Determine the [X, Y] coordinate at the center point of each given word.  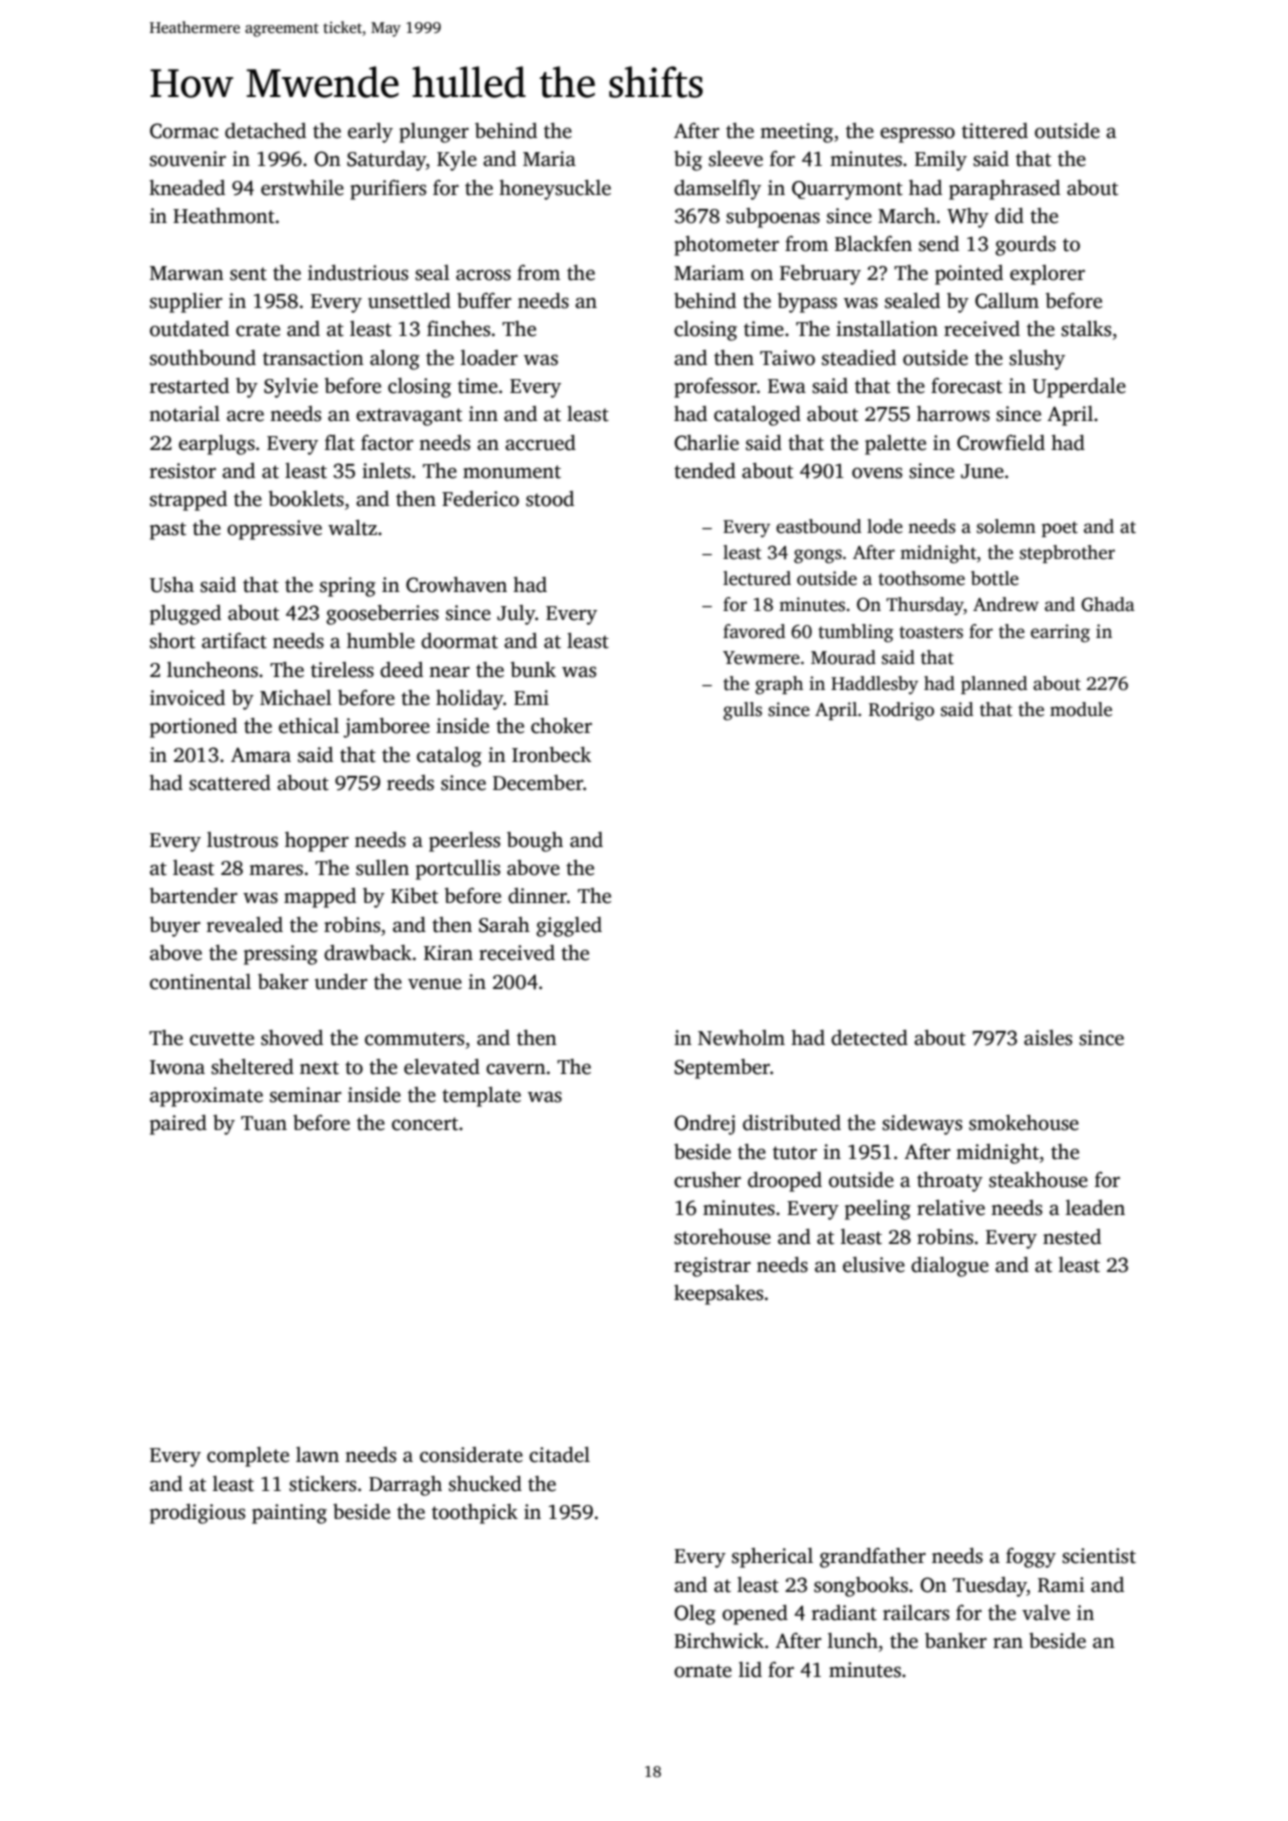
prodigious [197, 1514]
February [820, 275]
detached [265, 131]
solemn [1006, 526]
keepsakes [718, 1295]
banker [956, 1641]
